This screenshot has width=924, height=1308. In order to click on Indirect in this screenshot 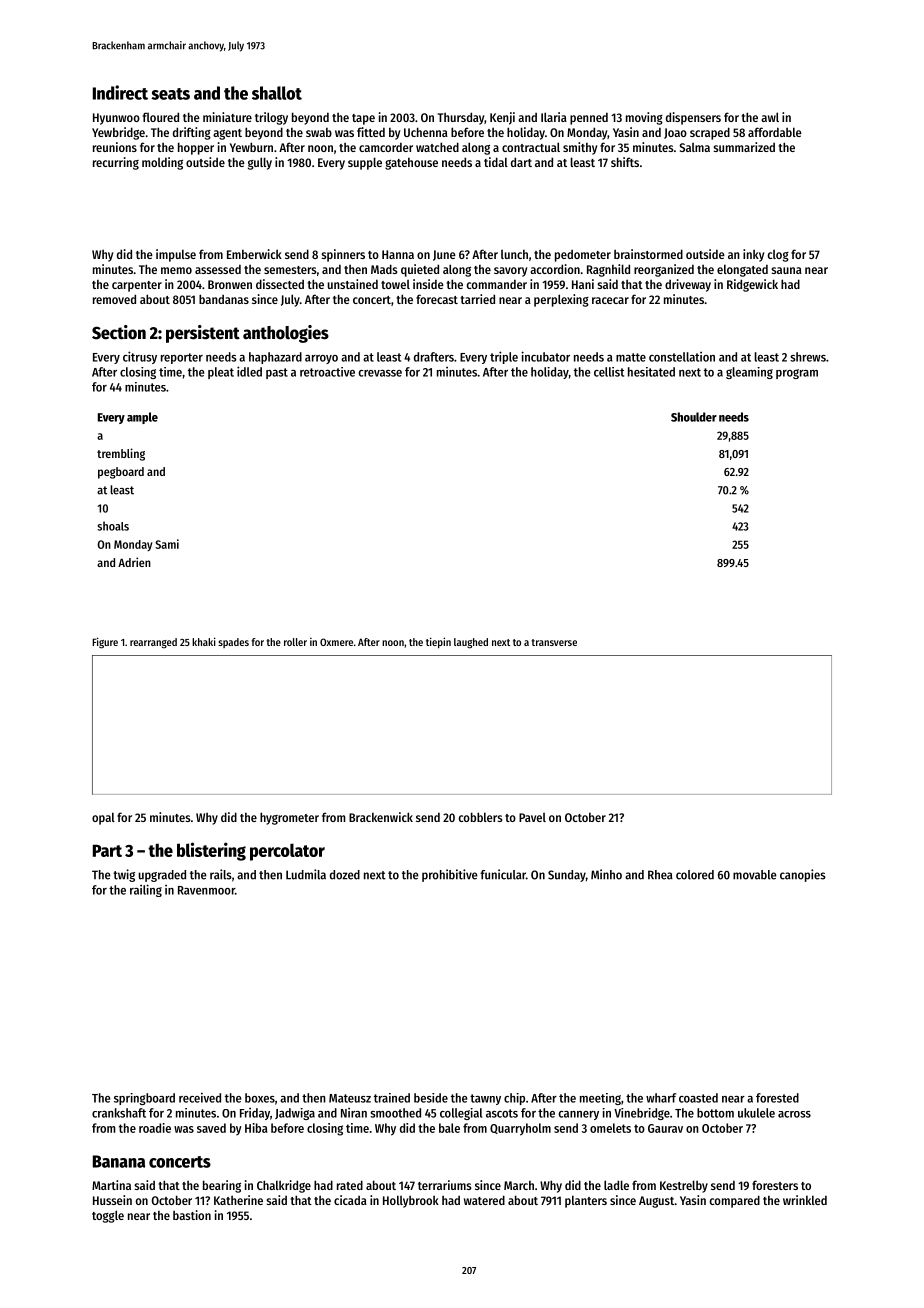, I will do `click(120, 92)`.
